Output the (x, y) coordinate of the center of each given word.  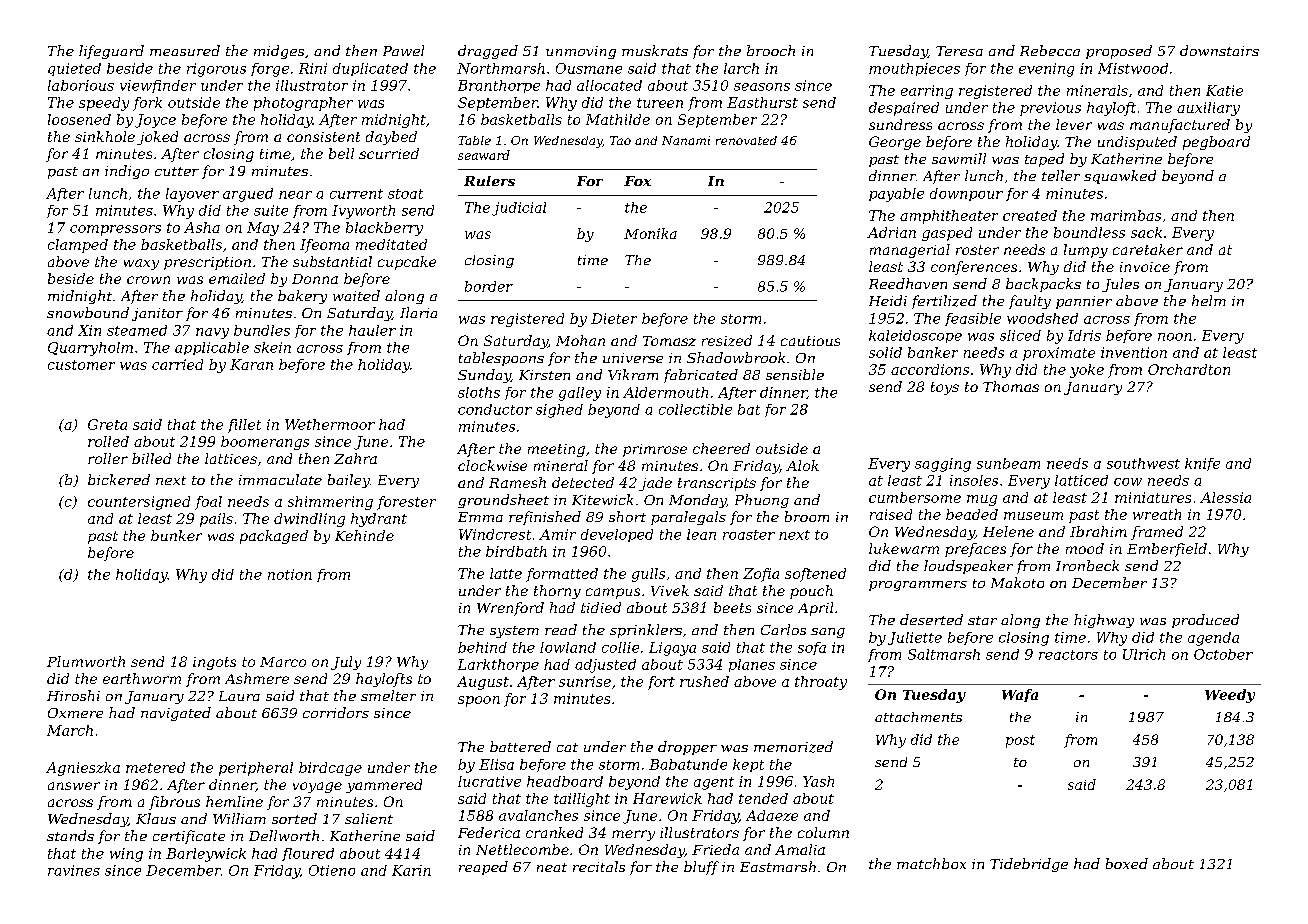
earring (927, 92)
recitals (599, 866)
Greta (107, 424)
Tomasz (669, 341)
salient (369, 818)
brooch (771, 50)
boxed (1127, 863)
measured (185, 50)
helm (1209, 300)
